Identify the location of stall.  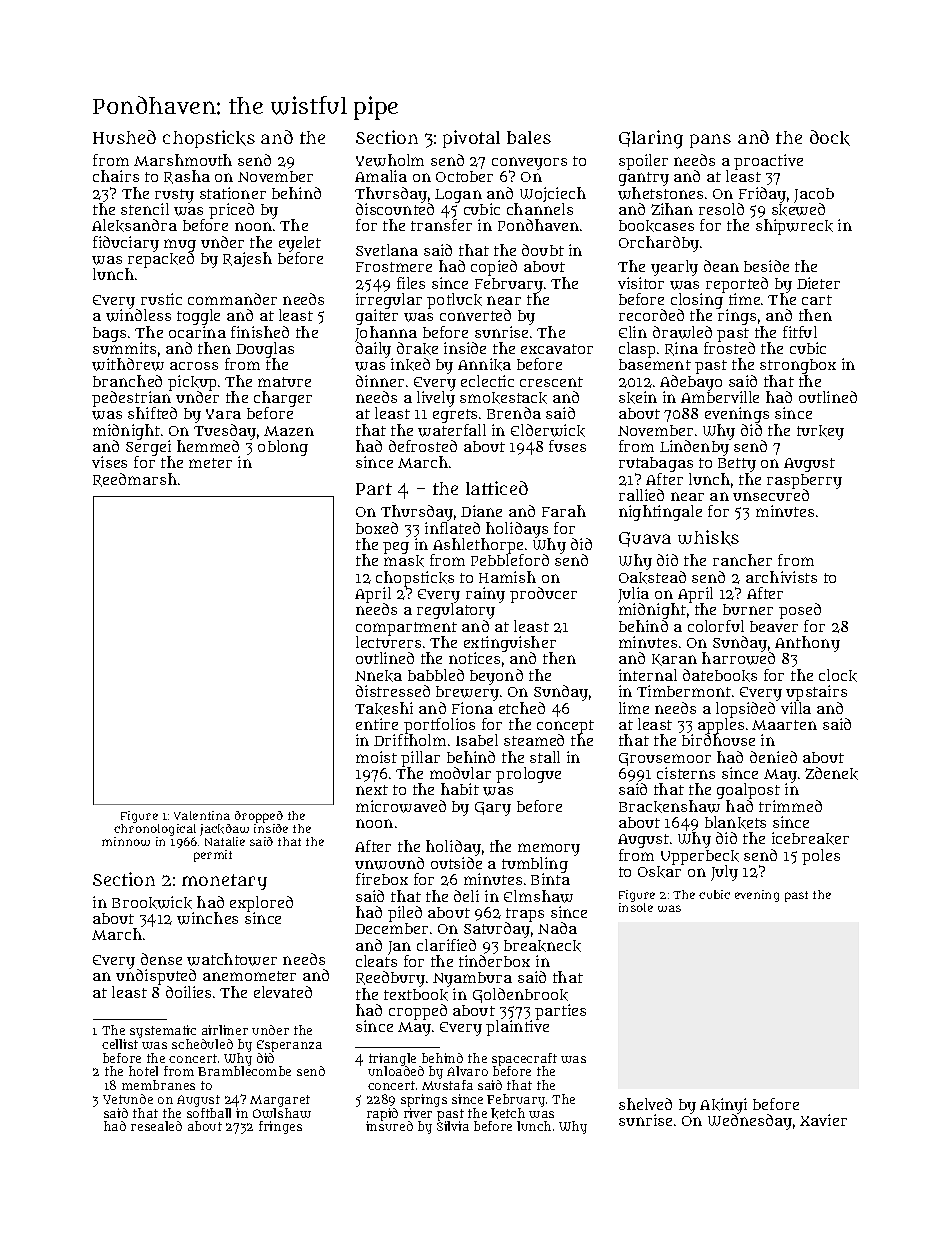
(545, 757).
